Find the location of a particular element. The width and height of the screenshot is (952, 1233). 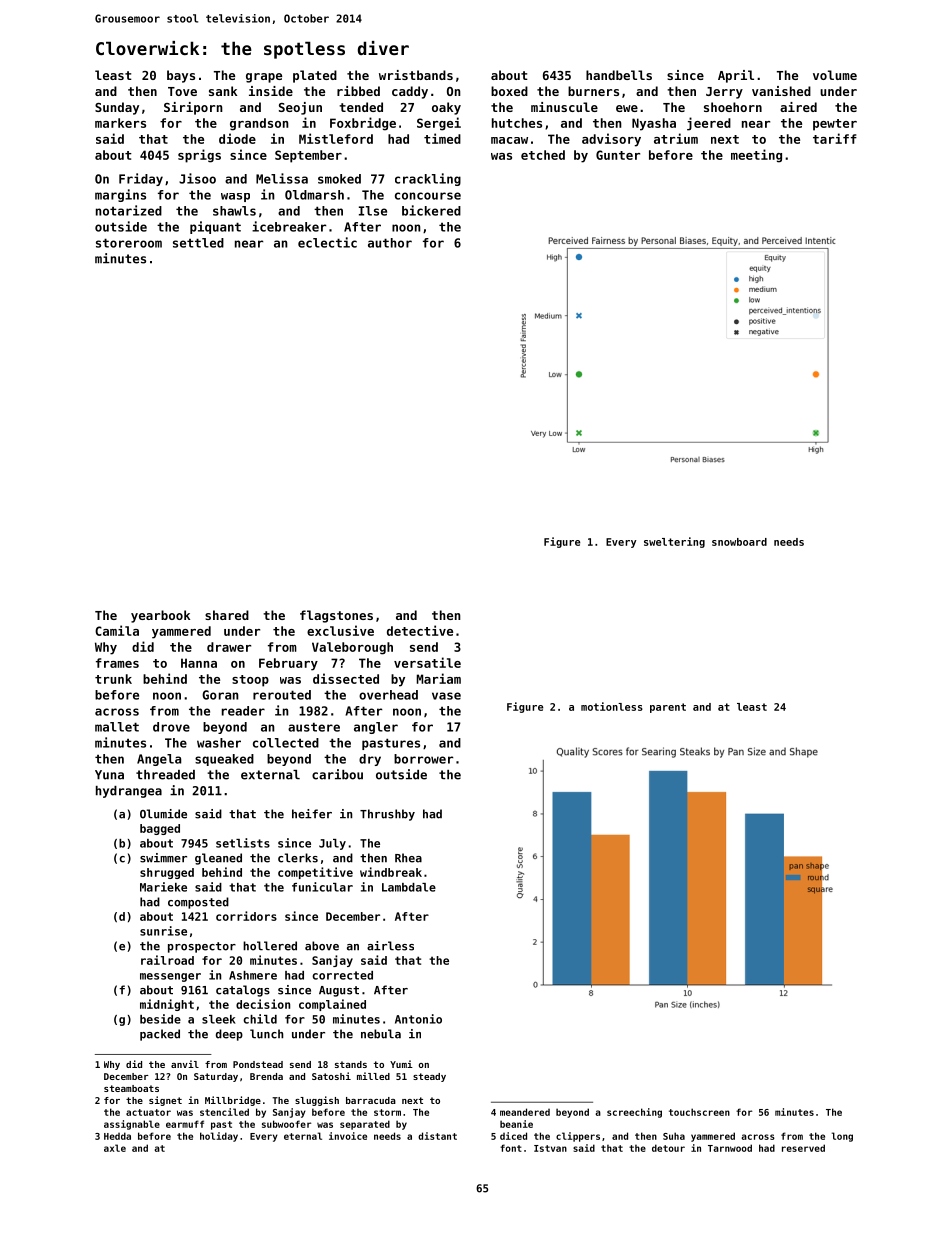

piquant is located at coordinates (215, 227).
